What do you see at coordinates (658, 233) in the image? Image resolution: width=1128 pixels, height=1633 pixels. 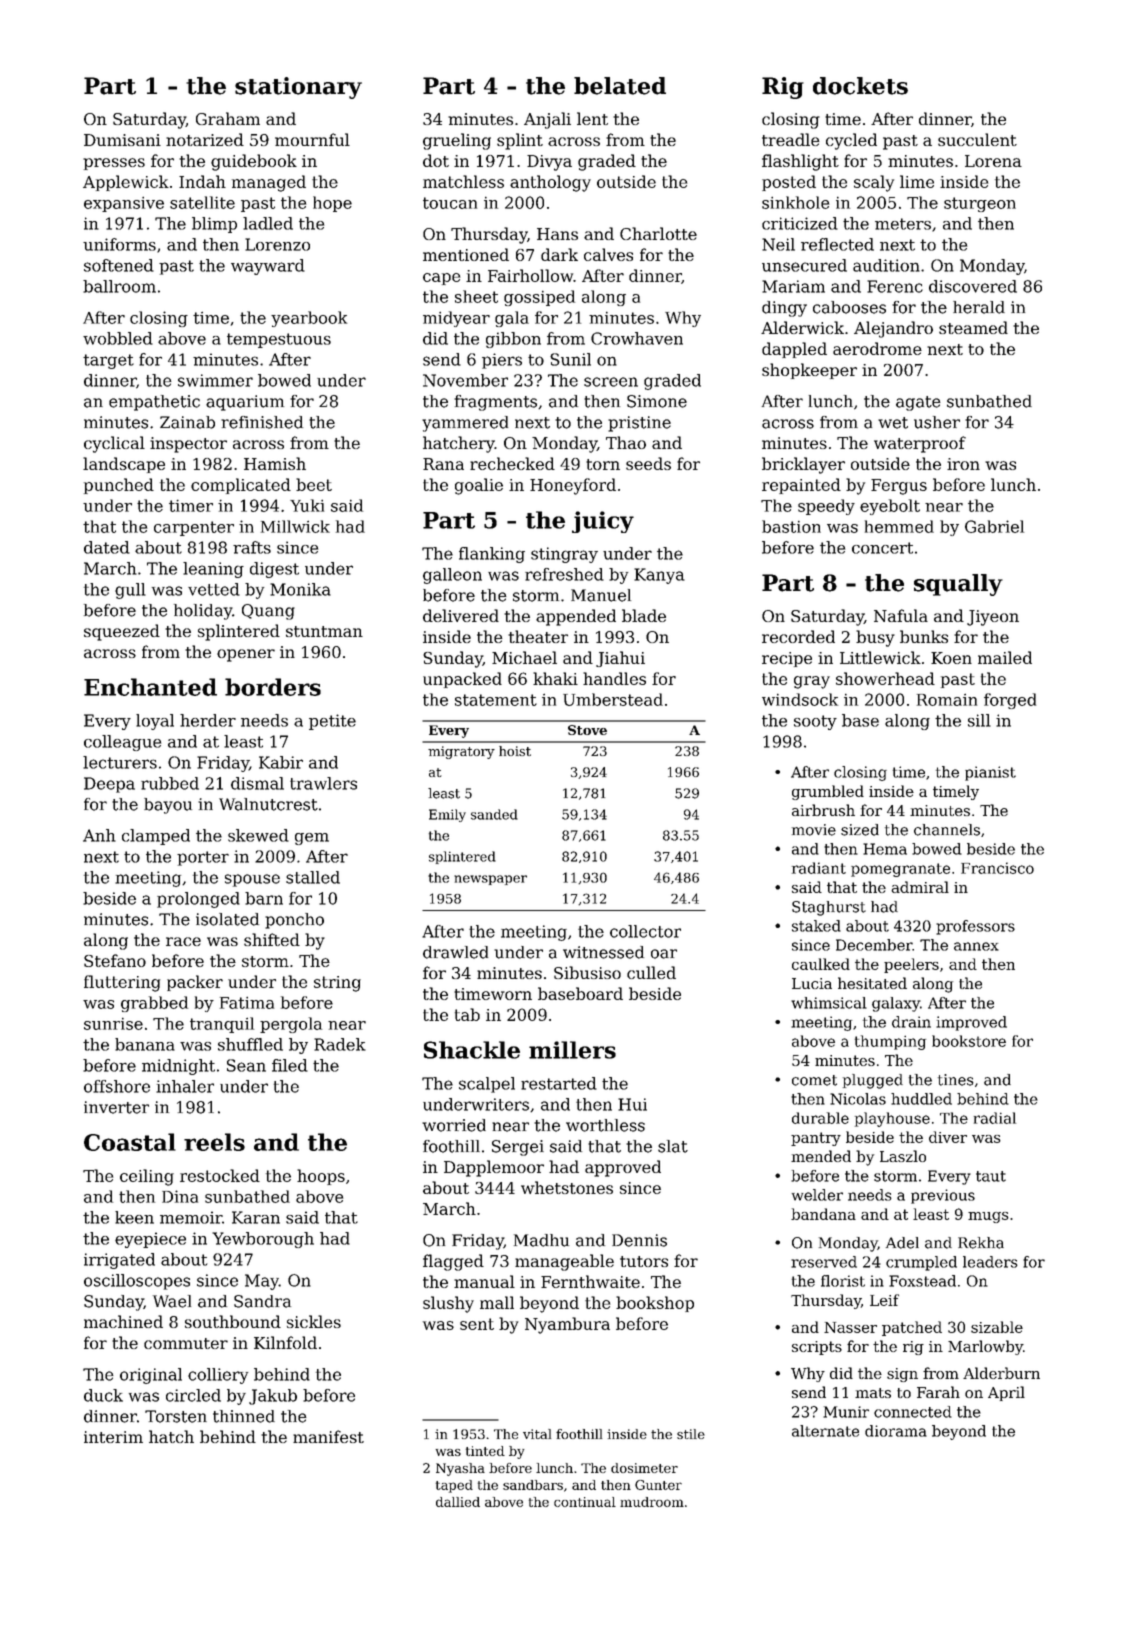 I see `Charlotte` at bounding box center [658, 233].
